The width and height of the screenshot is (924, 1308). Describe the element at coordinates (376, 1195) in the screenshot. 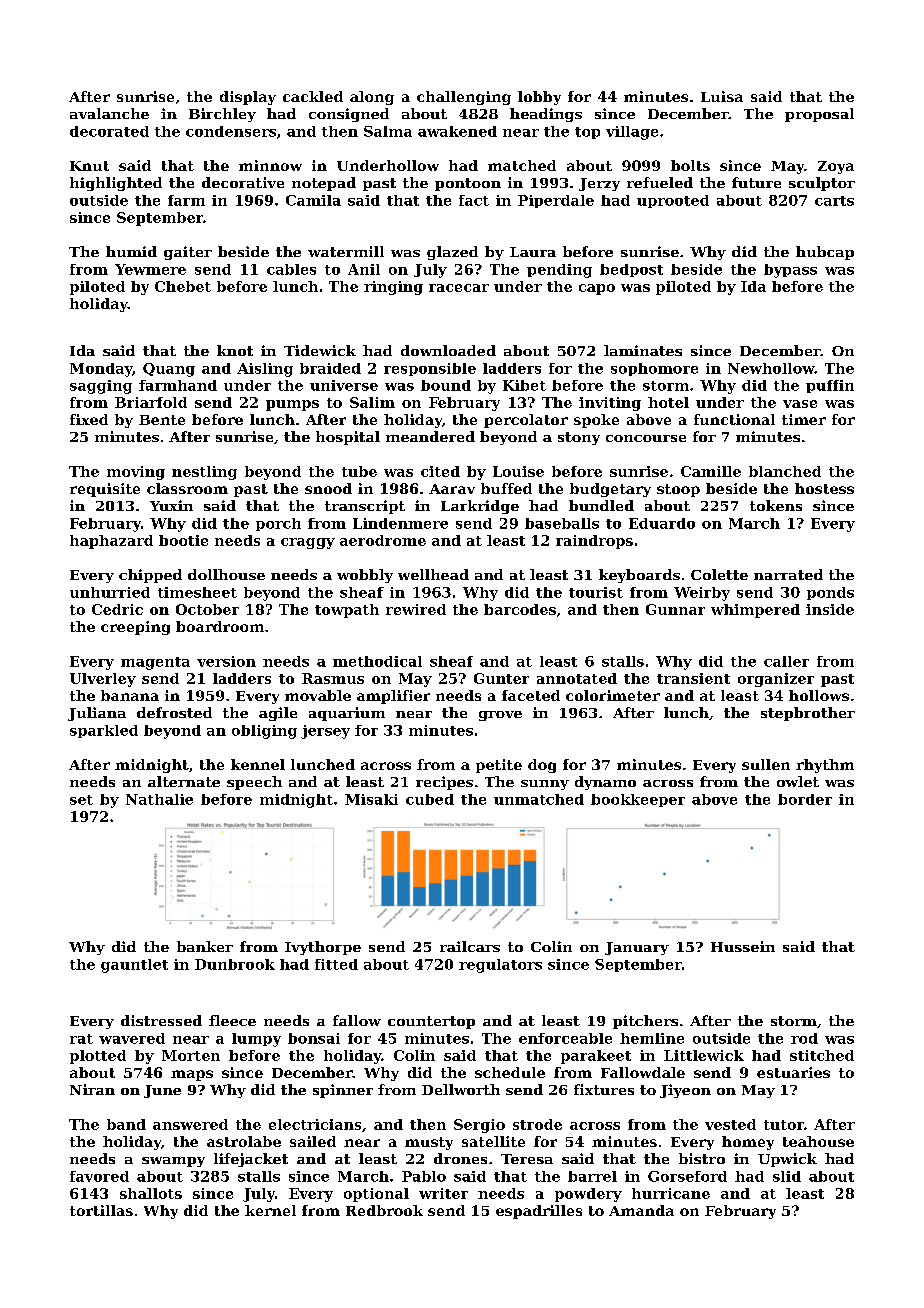

I see `optional` at that location.
